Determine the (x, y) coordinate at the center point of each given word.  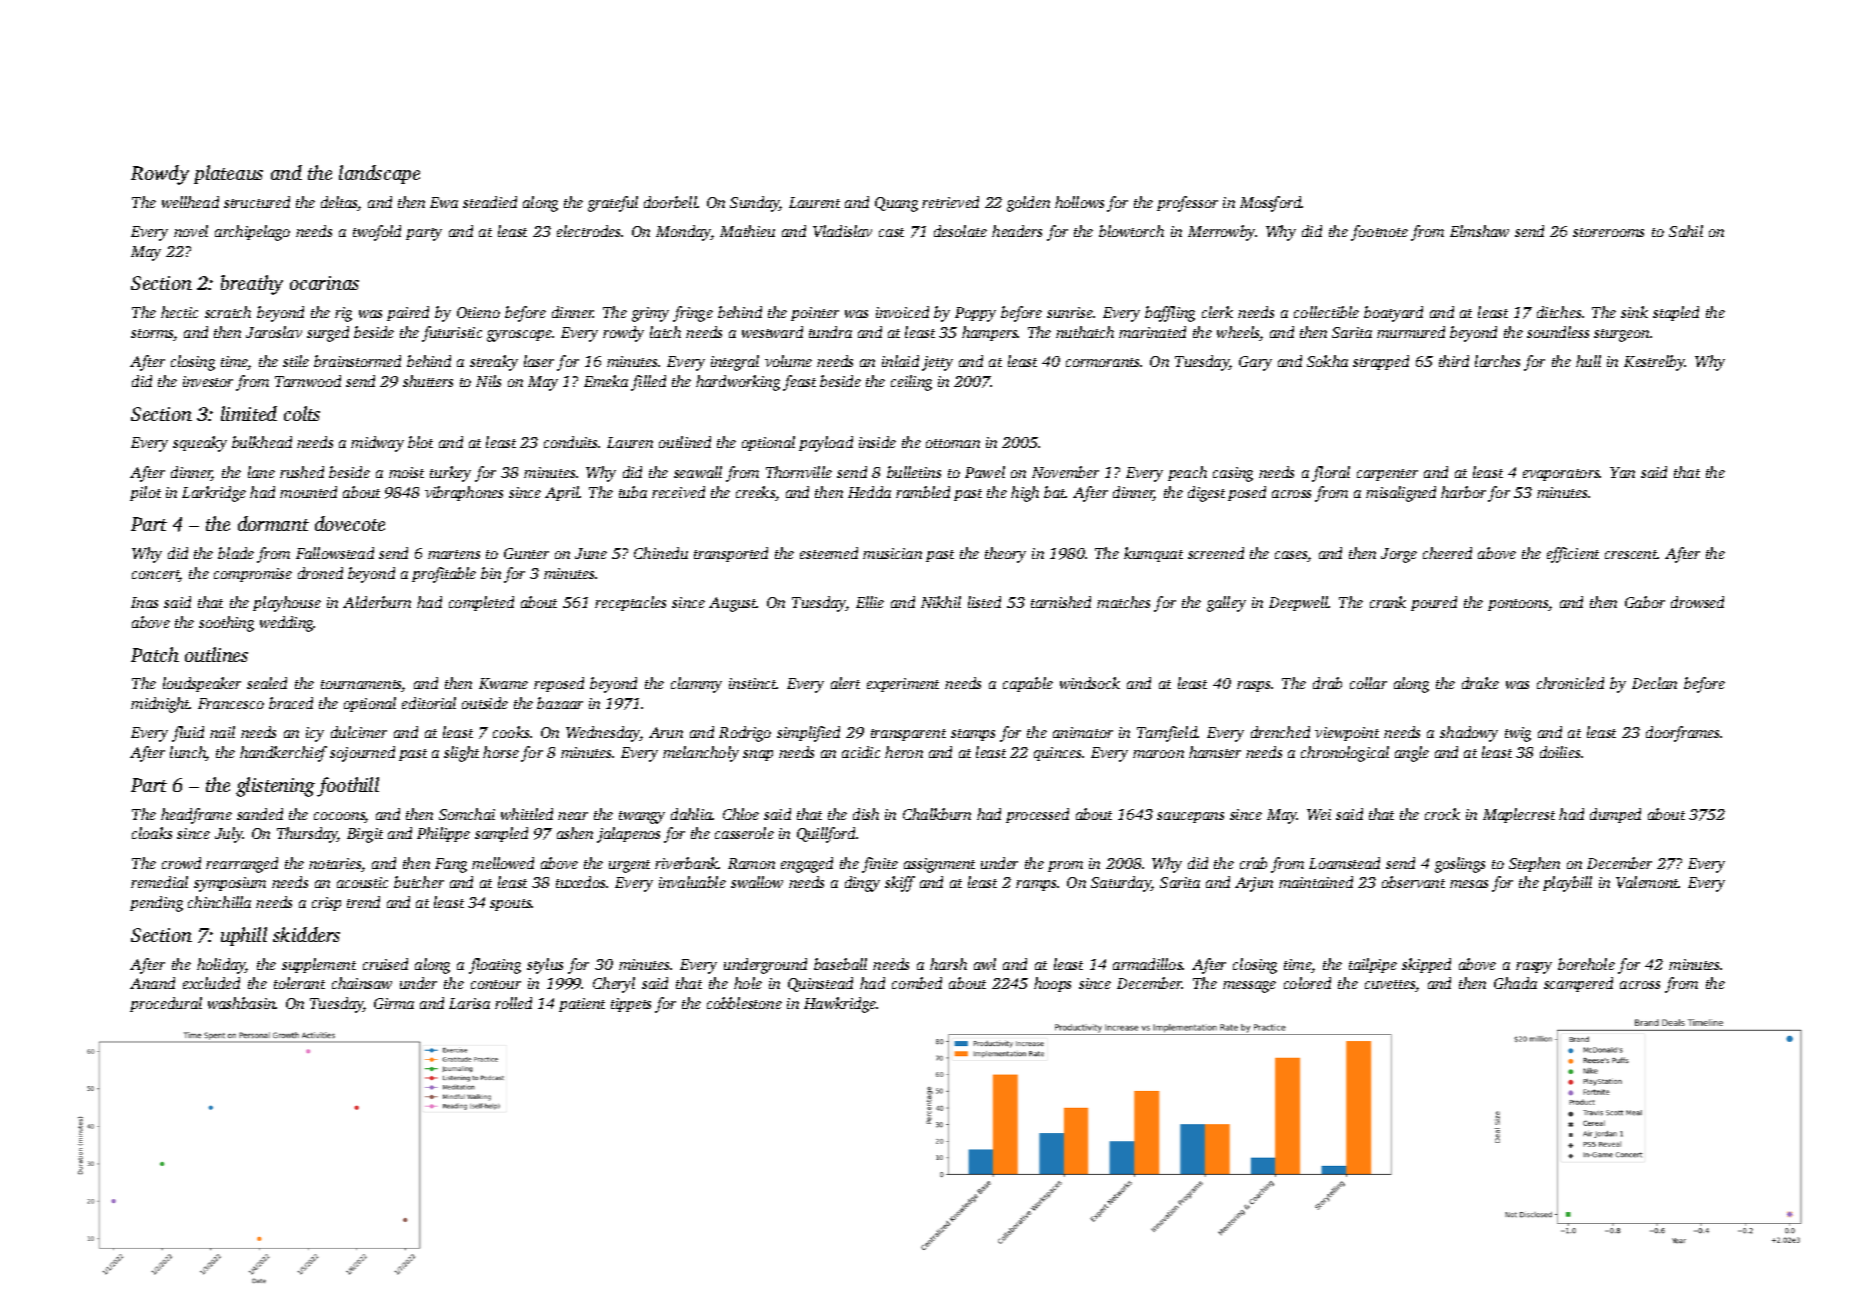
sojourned (362, 754)
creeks (755, 492)
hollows (1079, 202)
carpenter (1387, 475)
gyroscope (520, 336)
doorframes (1683, 734)
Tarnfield (1167, 734)
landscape (379, 174)
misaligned (1401, 494)
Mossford (1271, 204)
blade (236, 553)
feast (799, 383)
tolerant (299, 983)
